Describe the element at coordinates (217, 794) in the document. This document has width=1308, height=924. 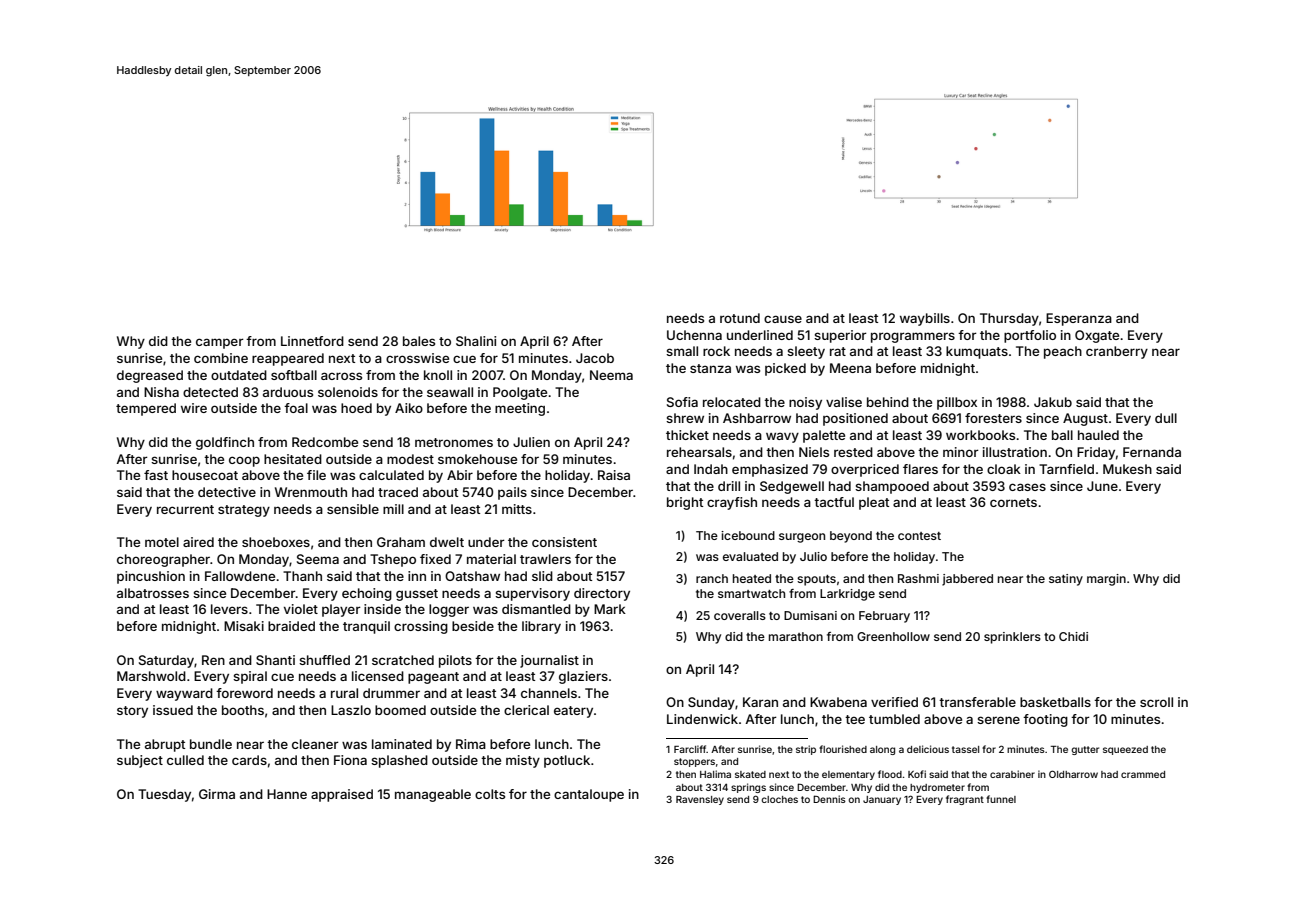
I see `Girma` at that location.
